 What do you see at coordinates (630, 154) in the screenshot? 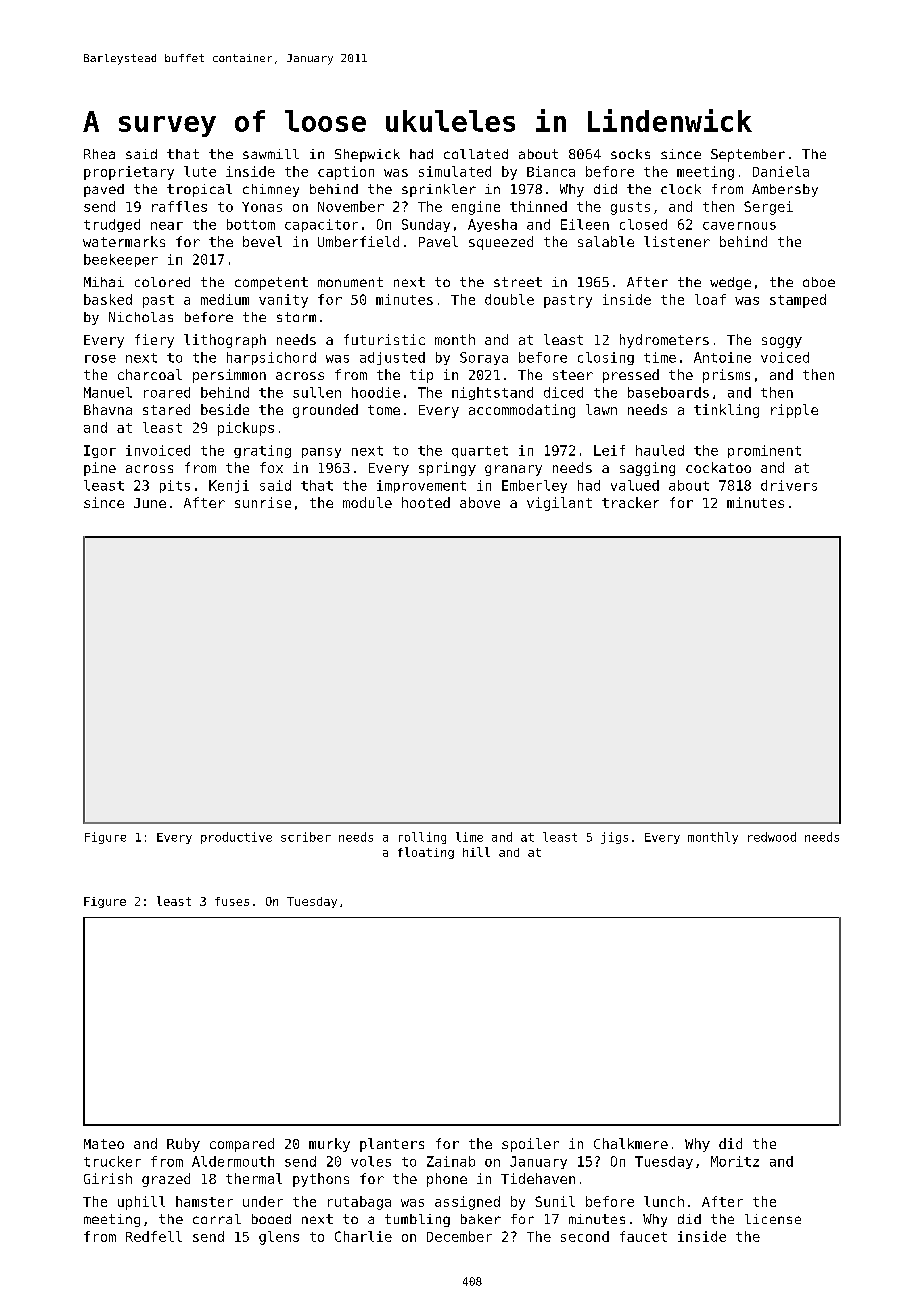
I see `socks` at bounding box center [630, 154].
